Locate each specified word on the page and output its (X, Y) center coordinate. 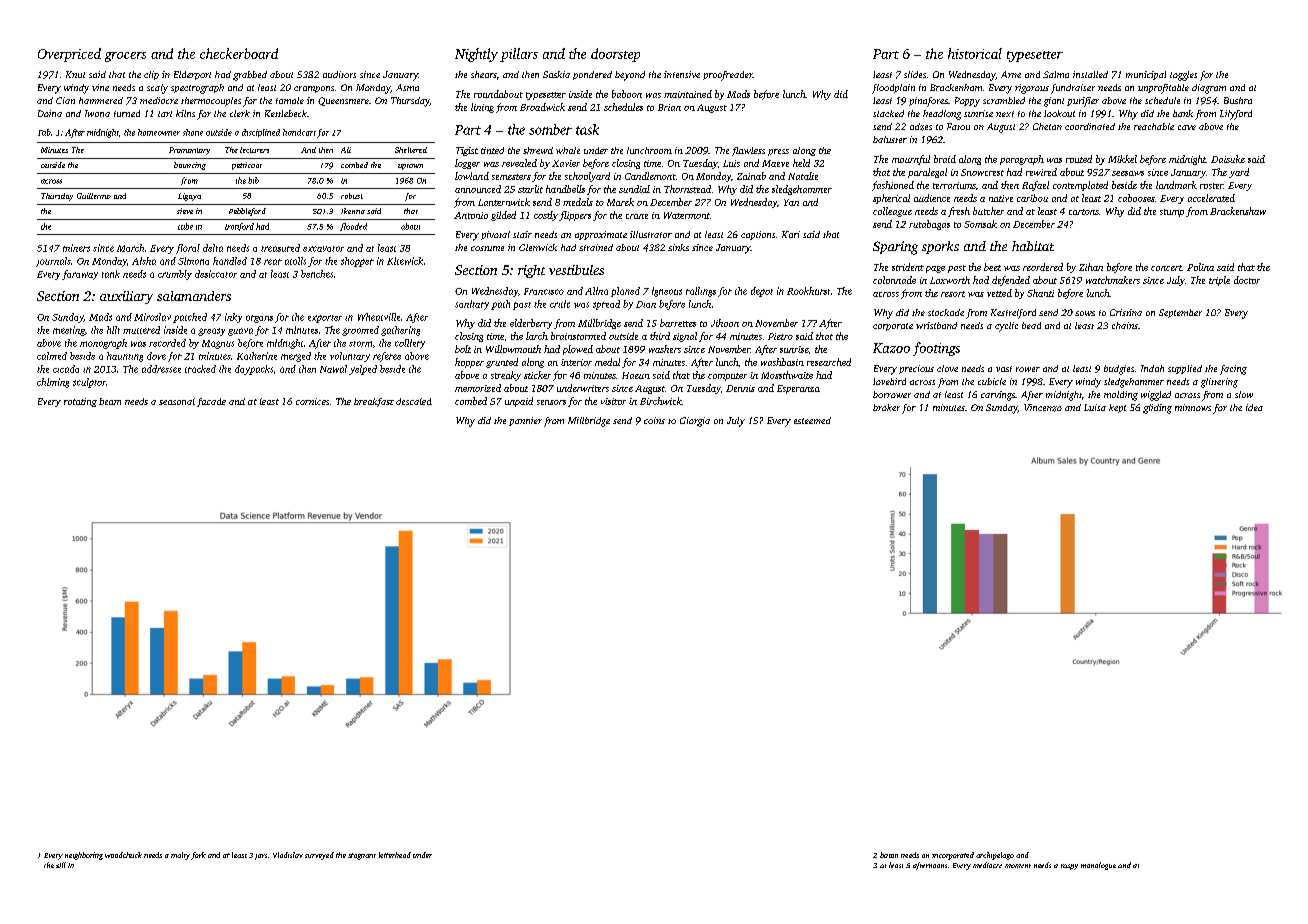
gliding (1157, 409)
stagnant (362, 856)
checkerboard (239, 53)
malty (180, 856)
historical (975, 53)
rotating (80, 402)
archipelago (995, 856)
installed (1090, 74)
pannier (525, 421)
